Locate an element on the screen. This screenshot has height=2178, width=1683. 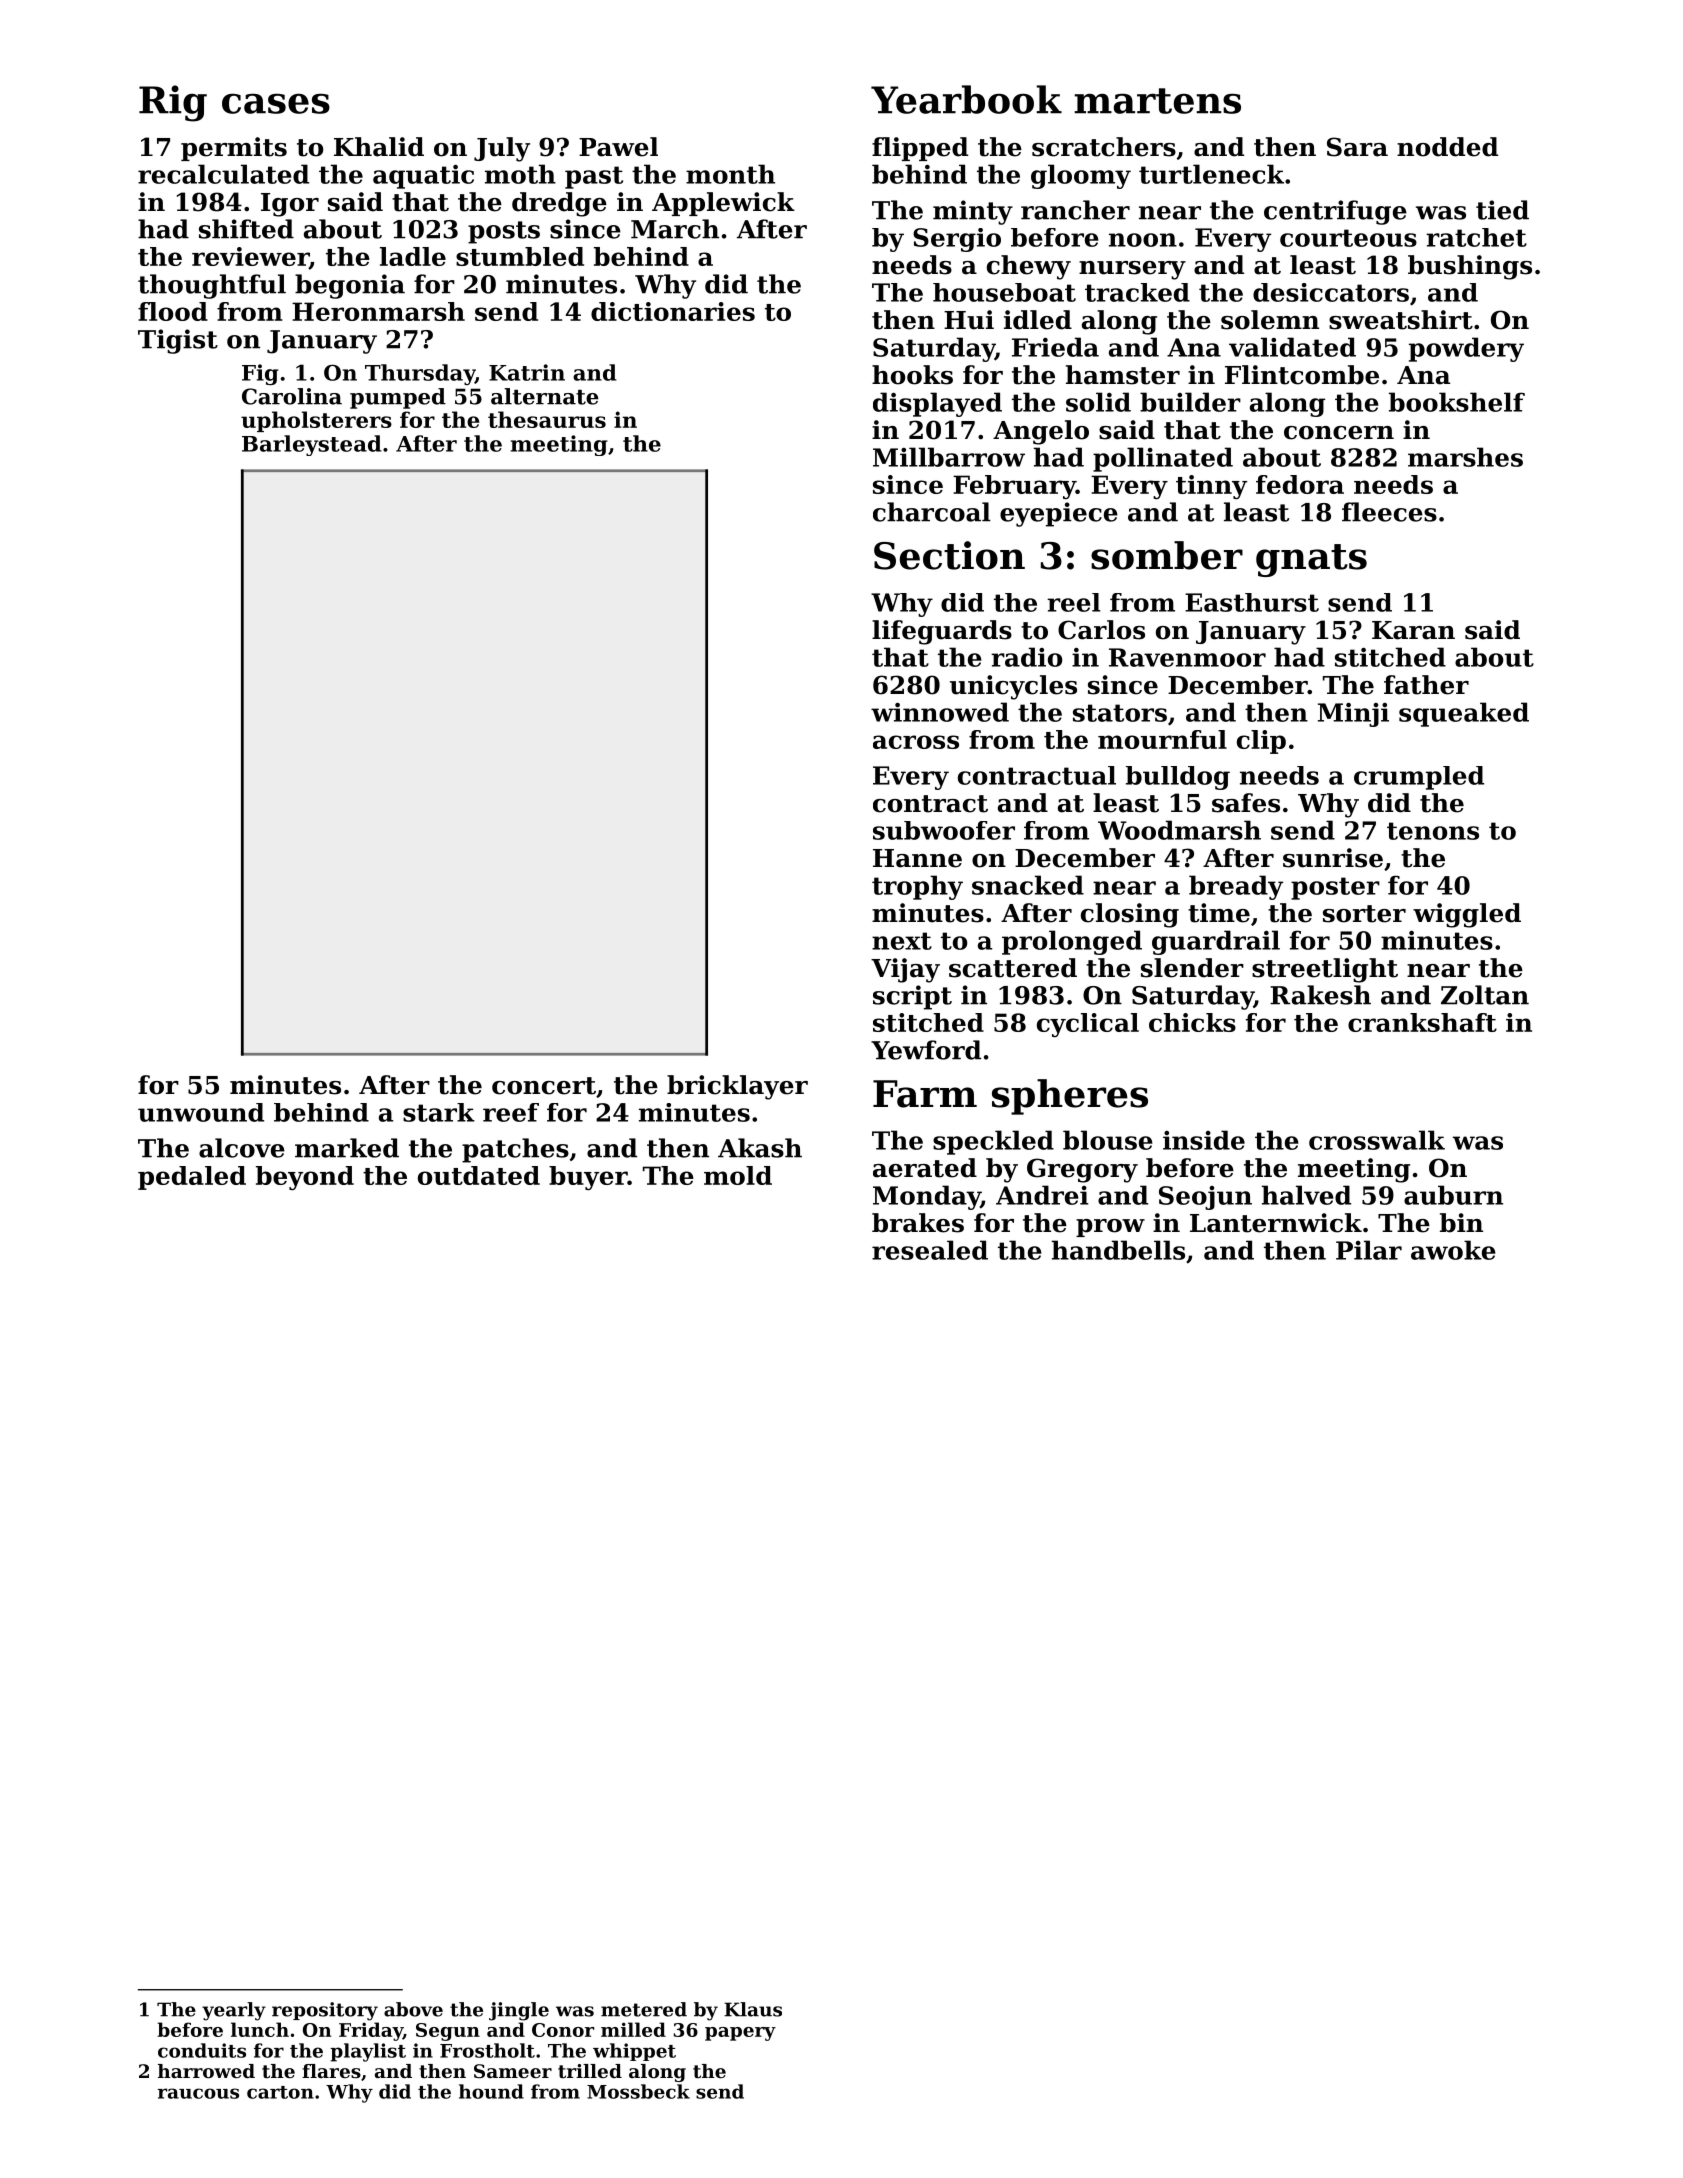
subwoofer is located at coordinates (944, 830).
